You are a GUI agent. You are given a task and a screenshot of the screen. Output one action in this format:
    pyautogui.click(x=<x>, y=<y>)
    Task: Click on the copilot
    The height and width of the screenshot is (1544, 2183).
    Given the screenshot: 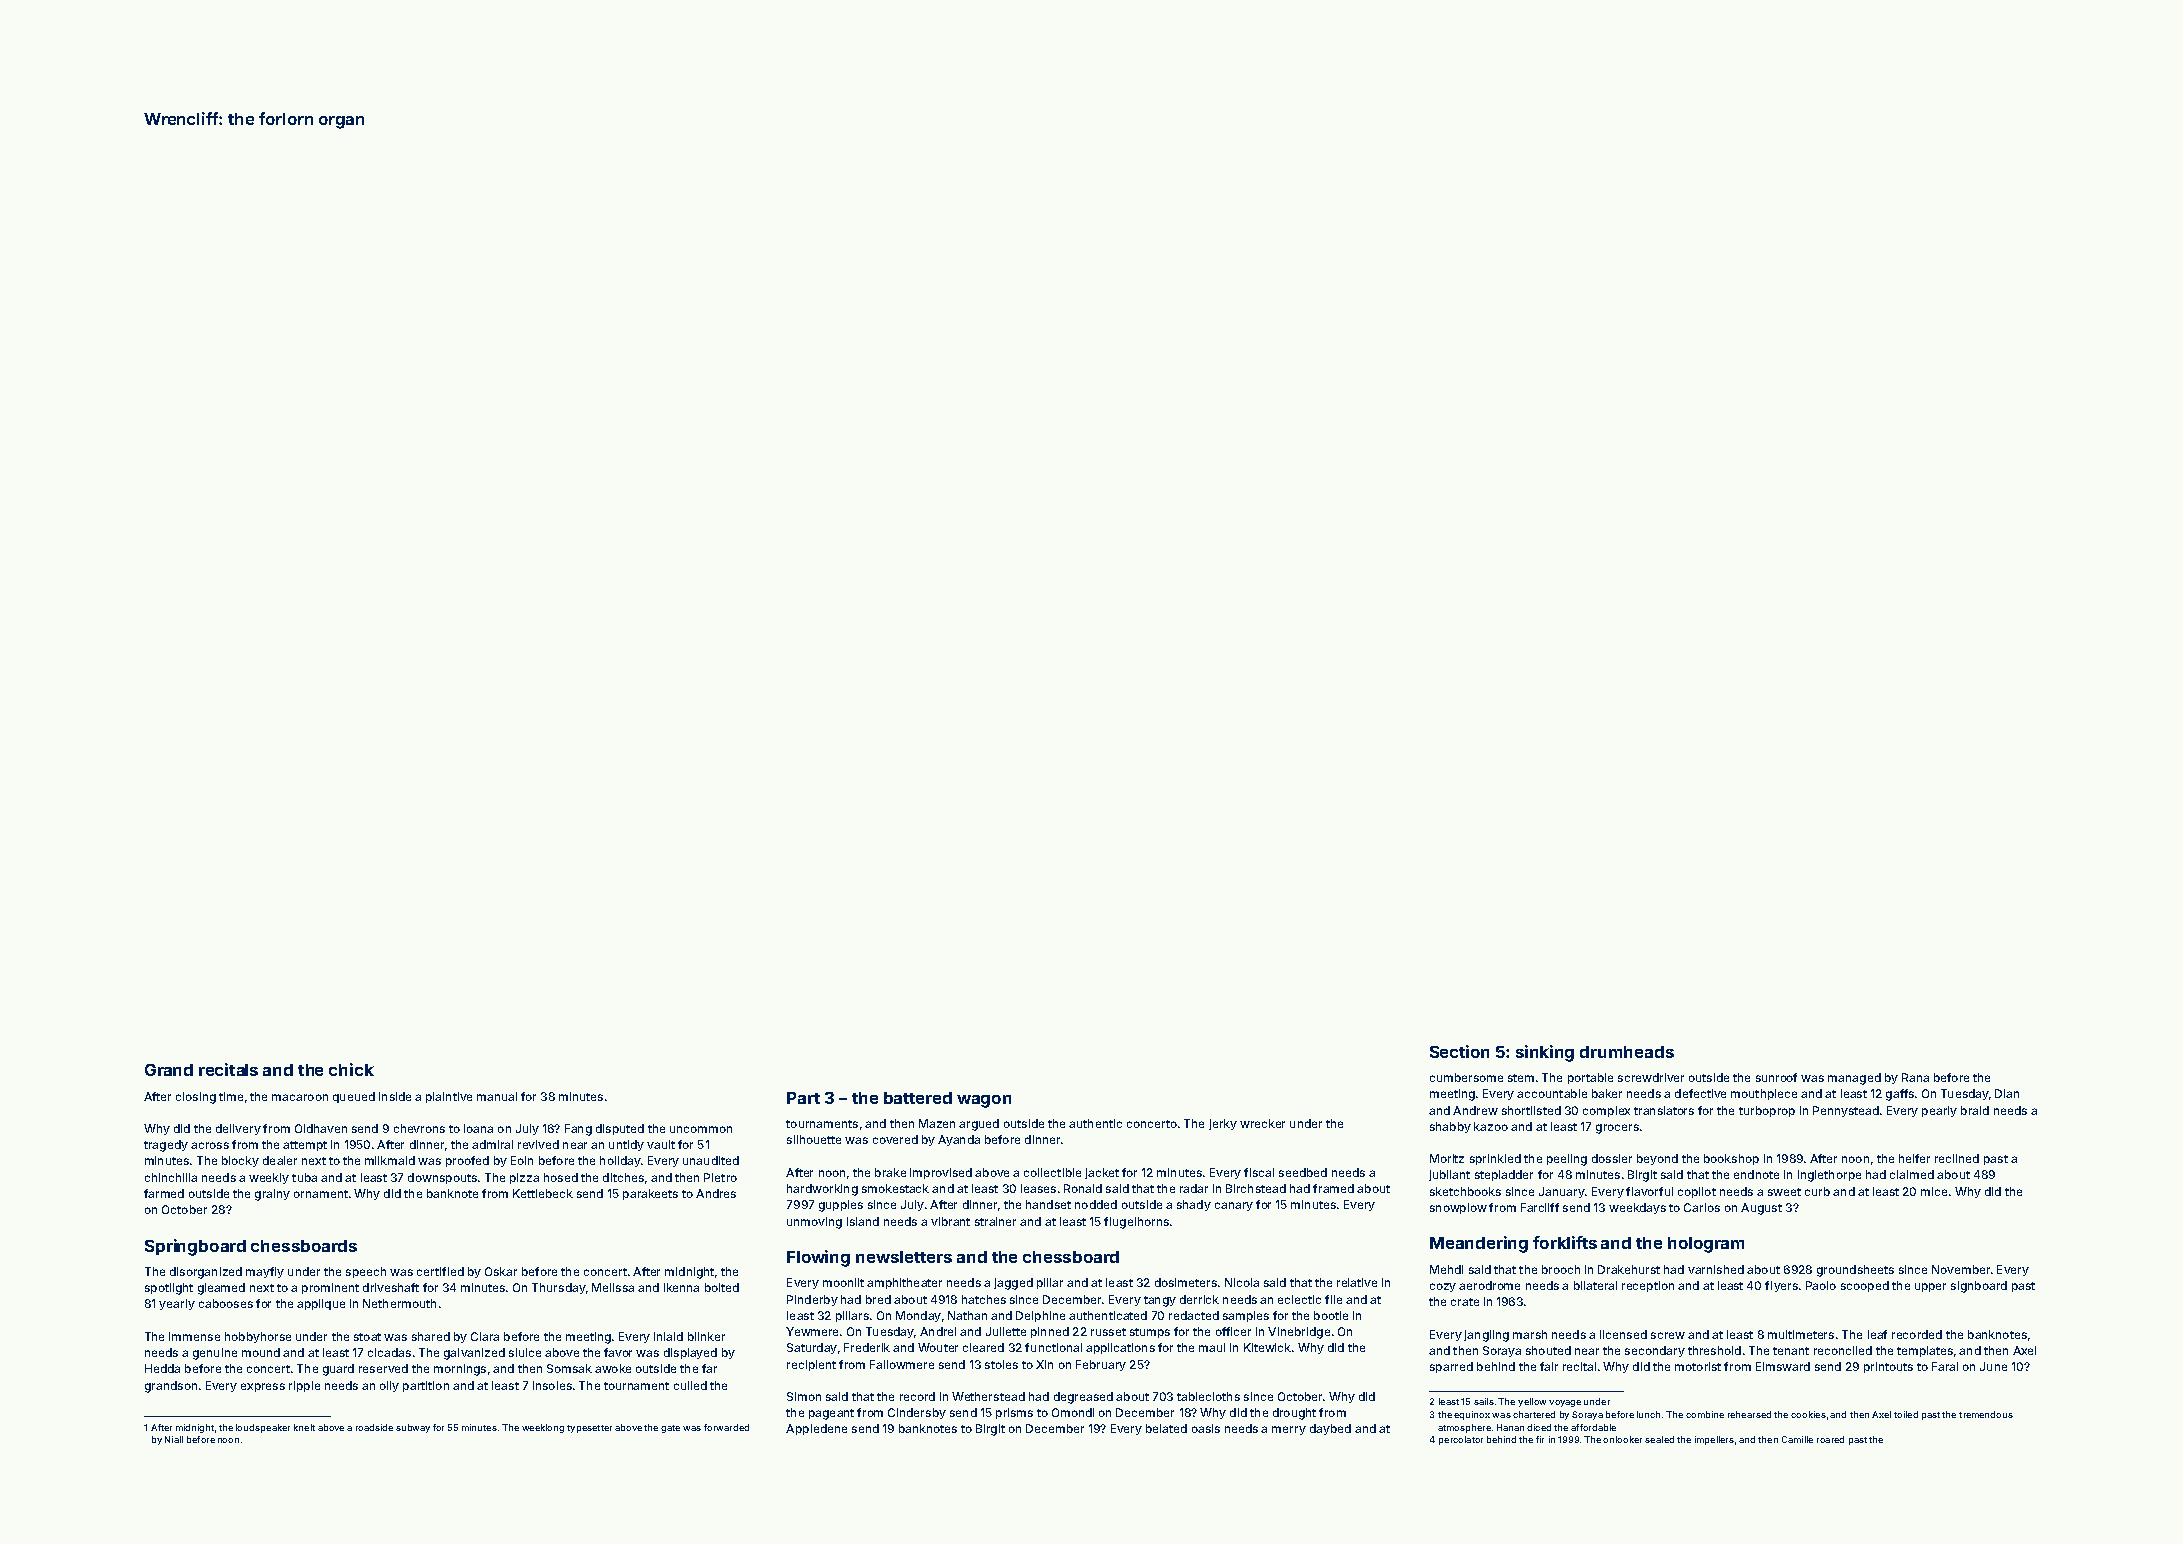 What is the action you would take?
    pyautogui.click(x=1697, y=1192)
